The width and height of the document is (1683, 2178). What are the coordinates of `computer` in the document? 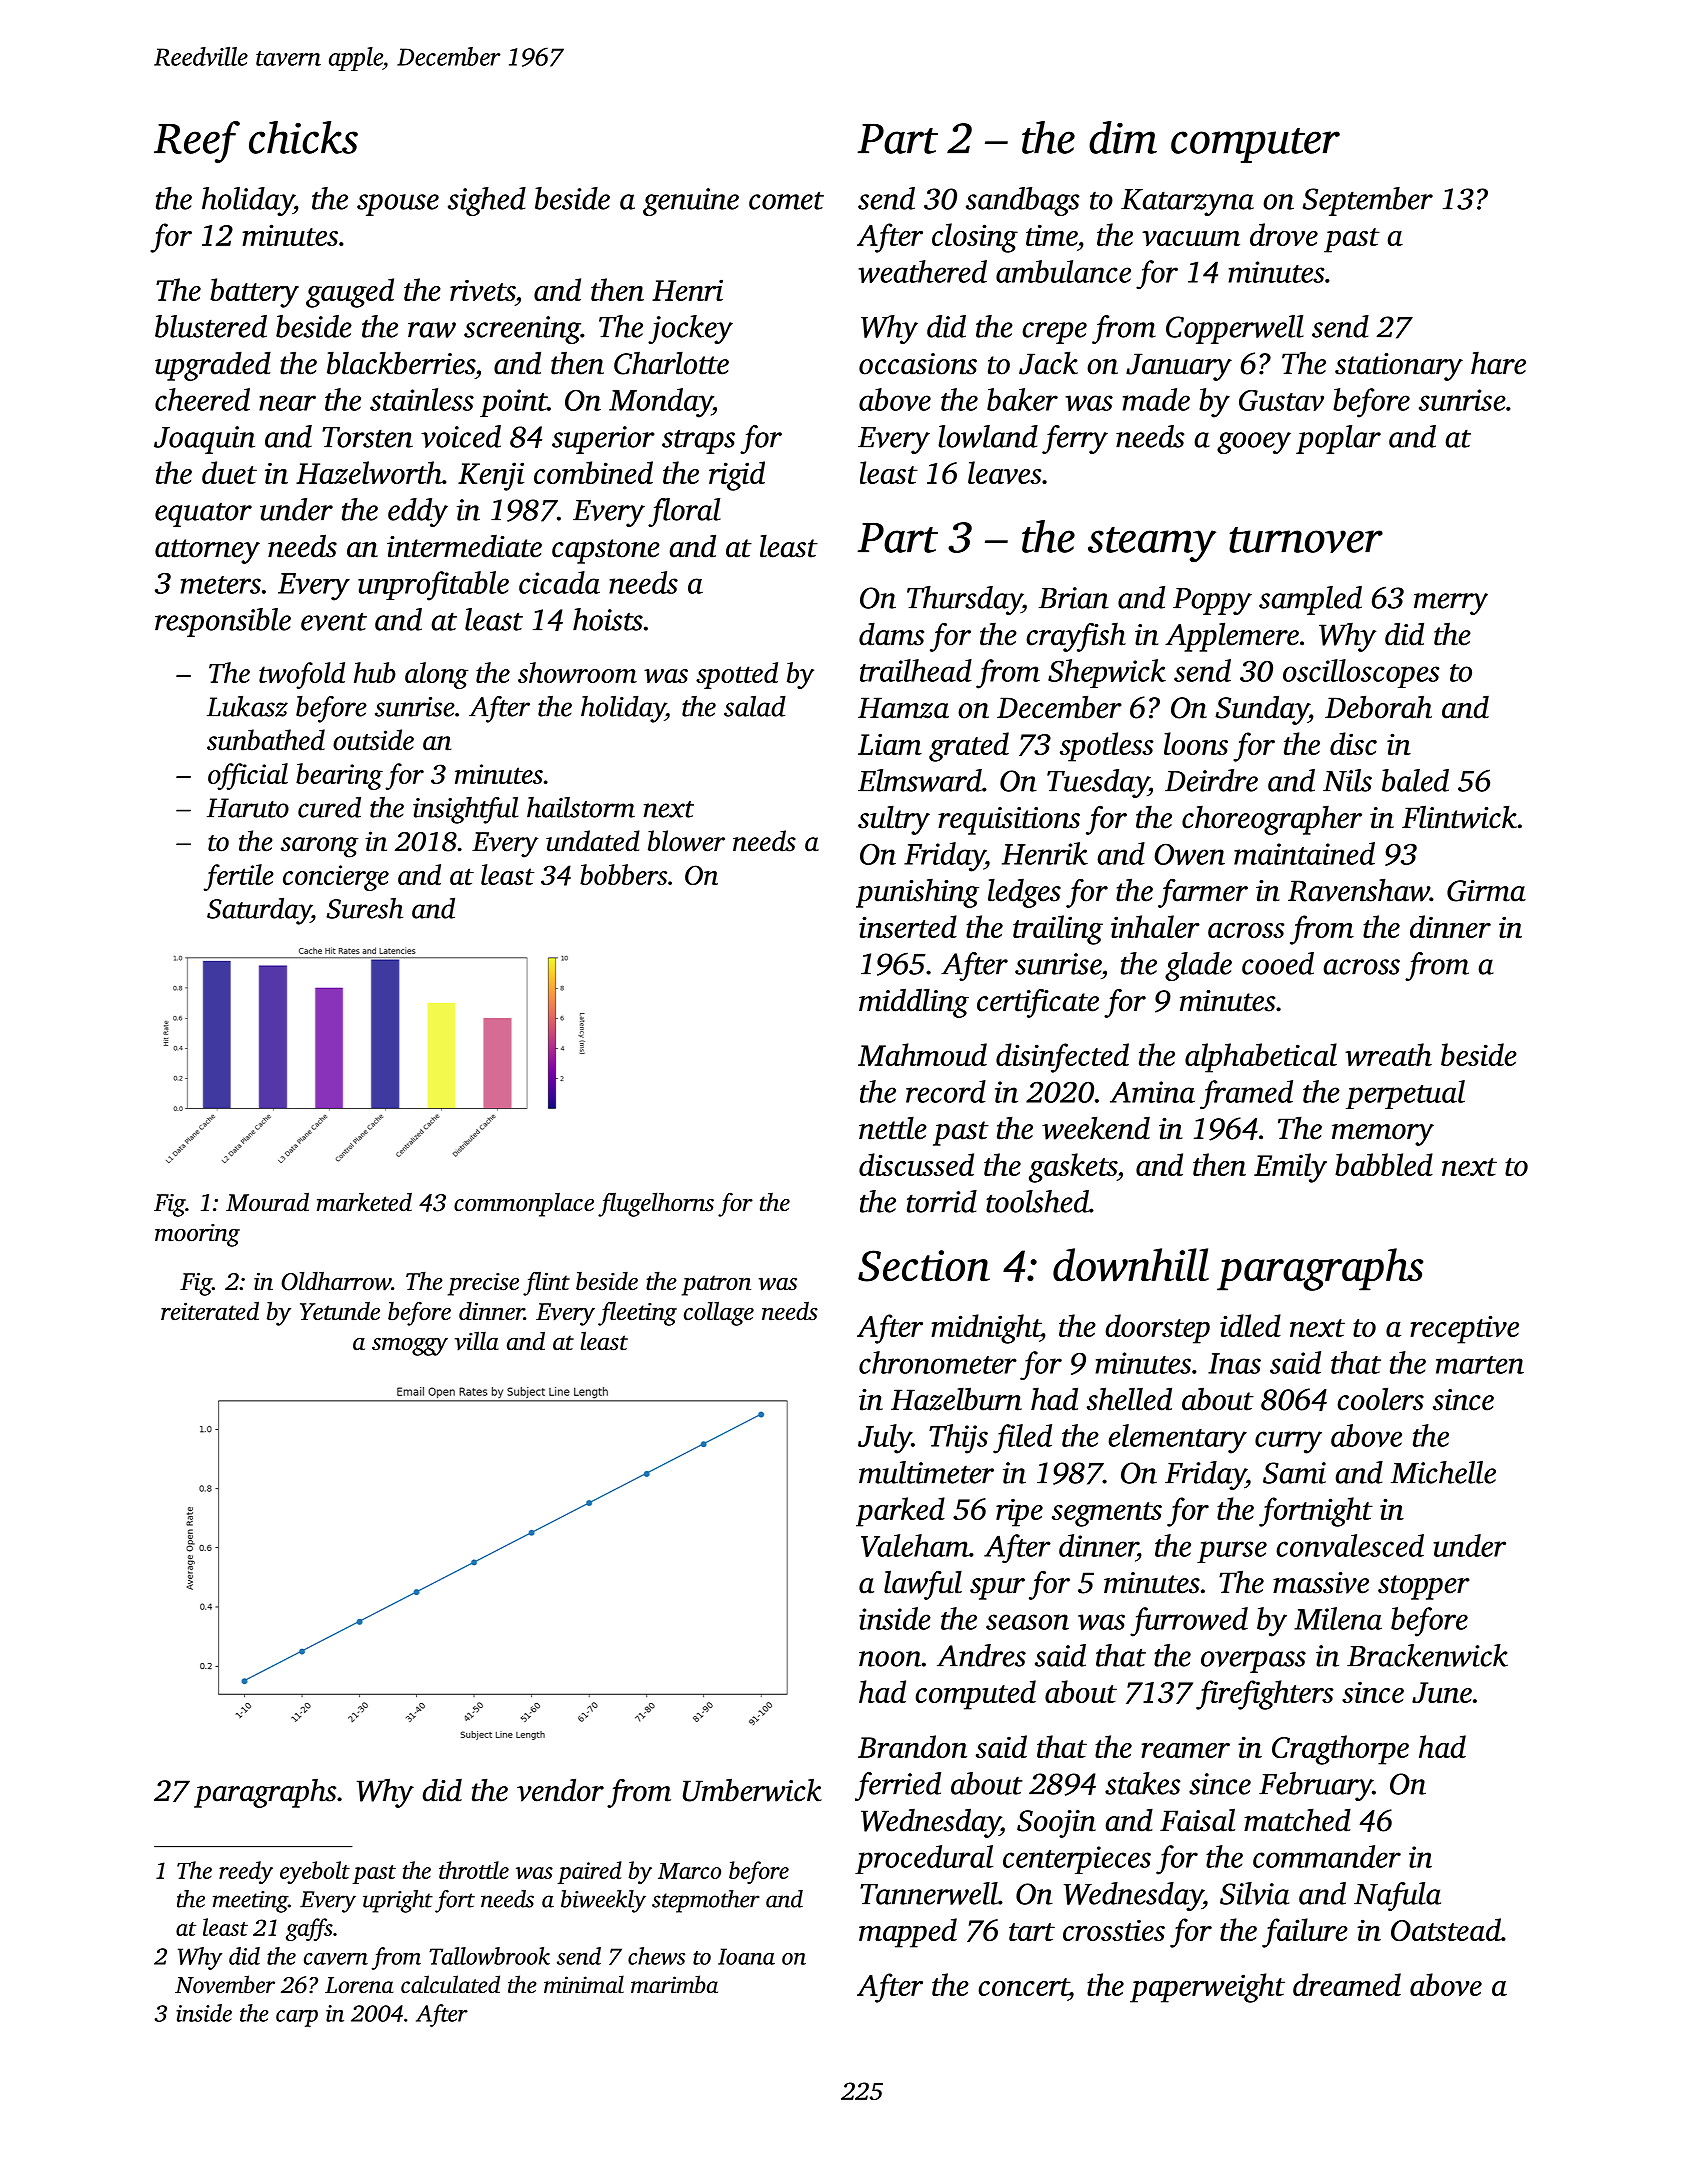 It's located at (1255, 145).
